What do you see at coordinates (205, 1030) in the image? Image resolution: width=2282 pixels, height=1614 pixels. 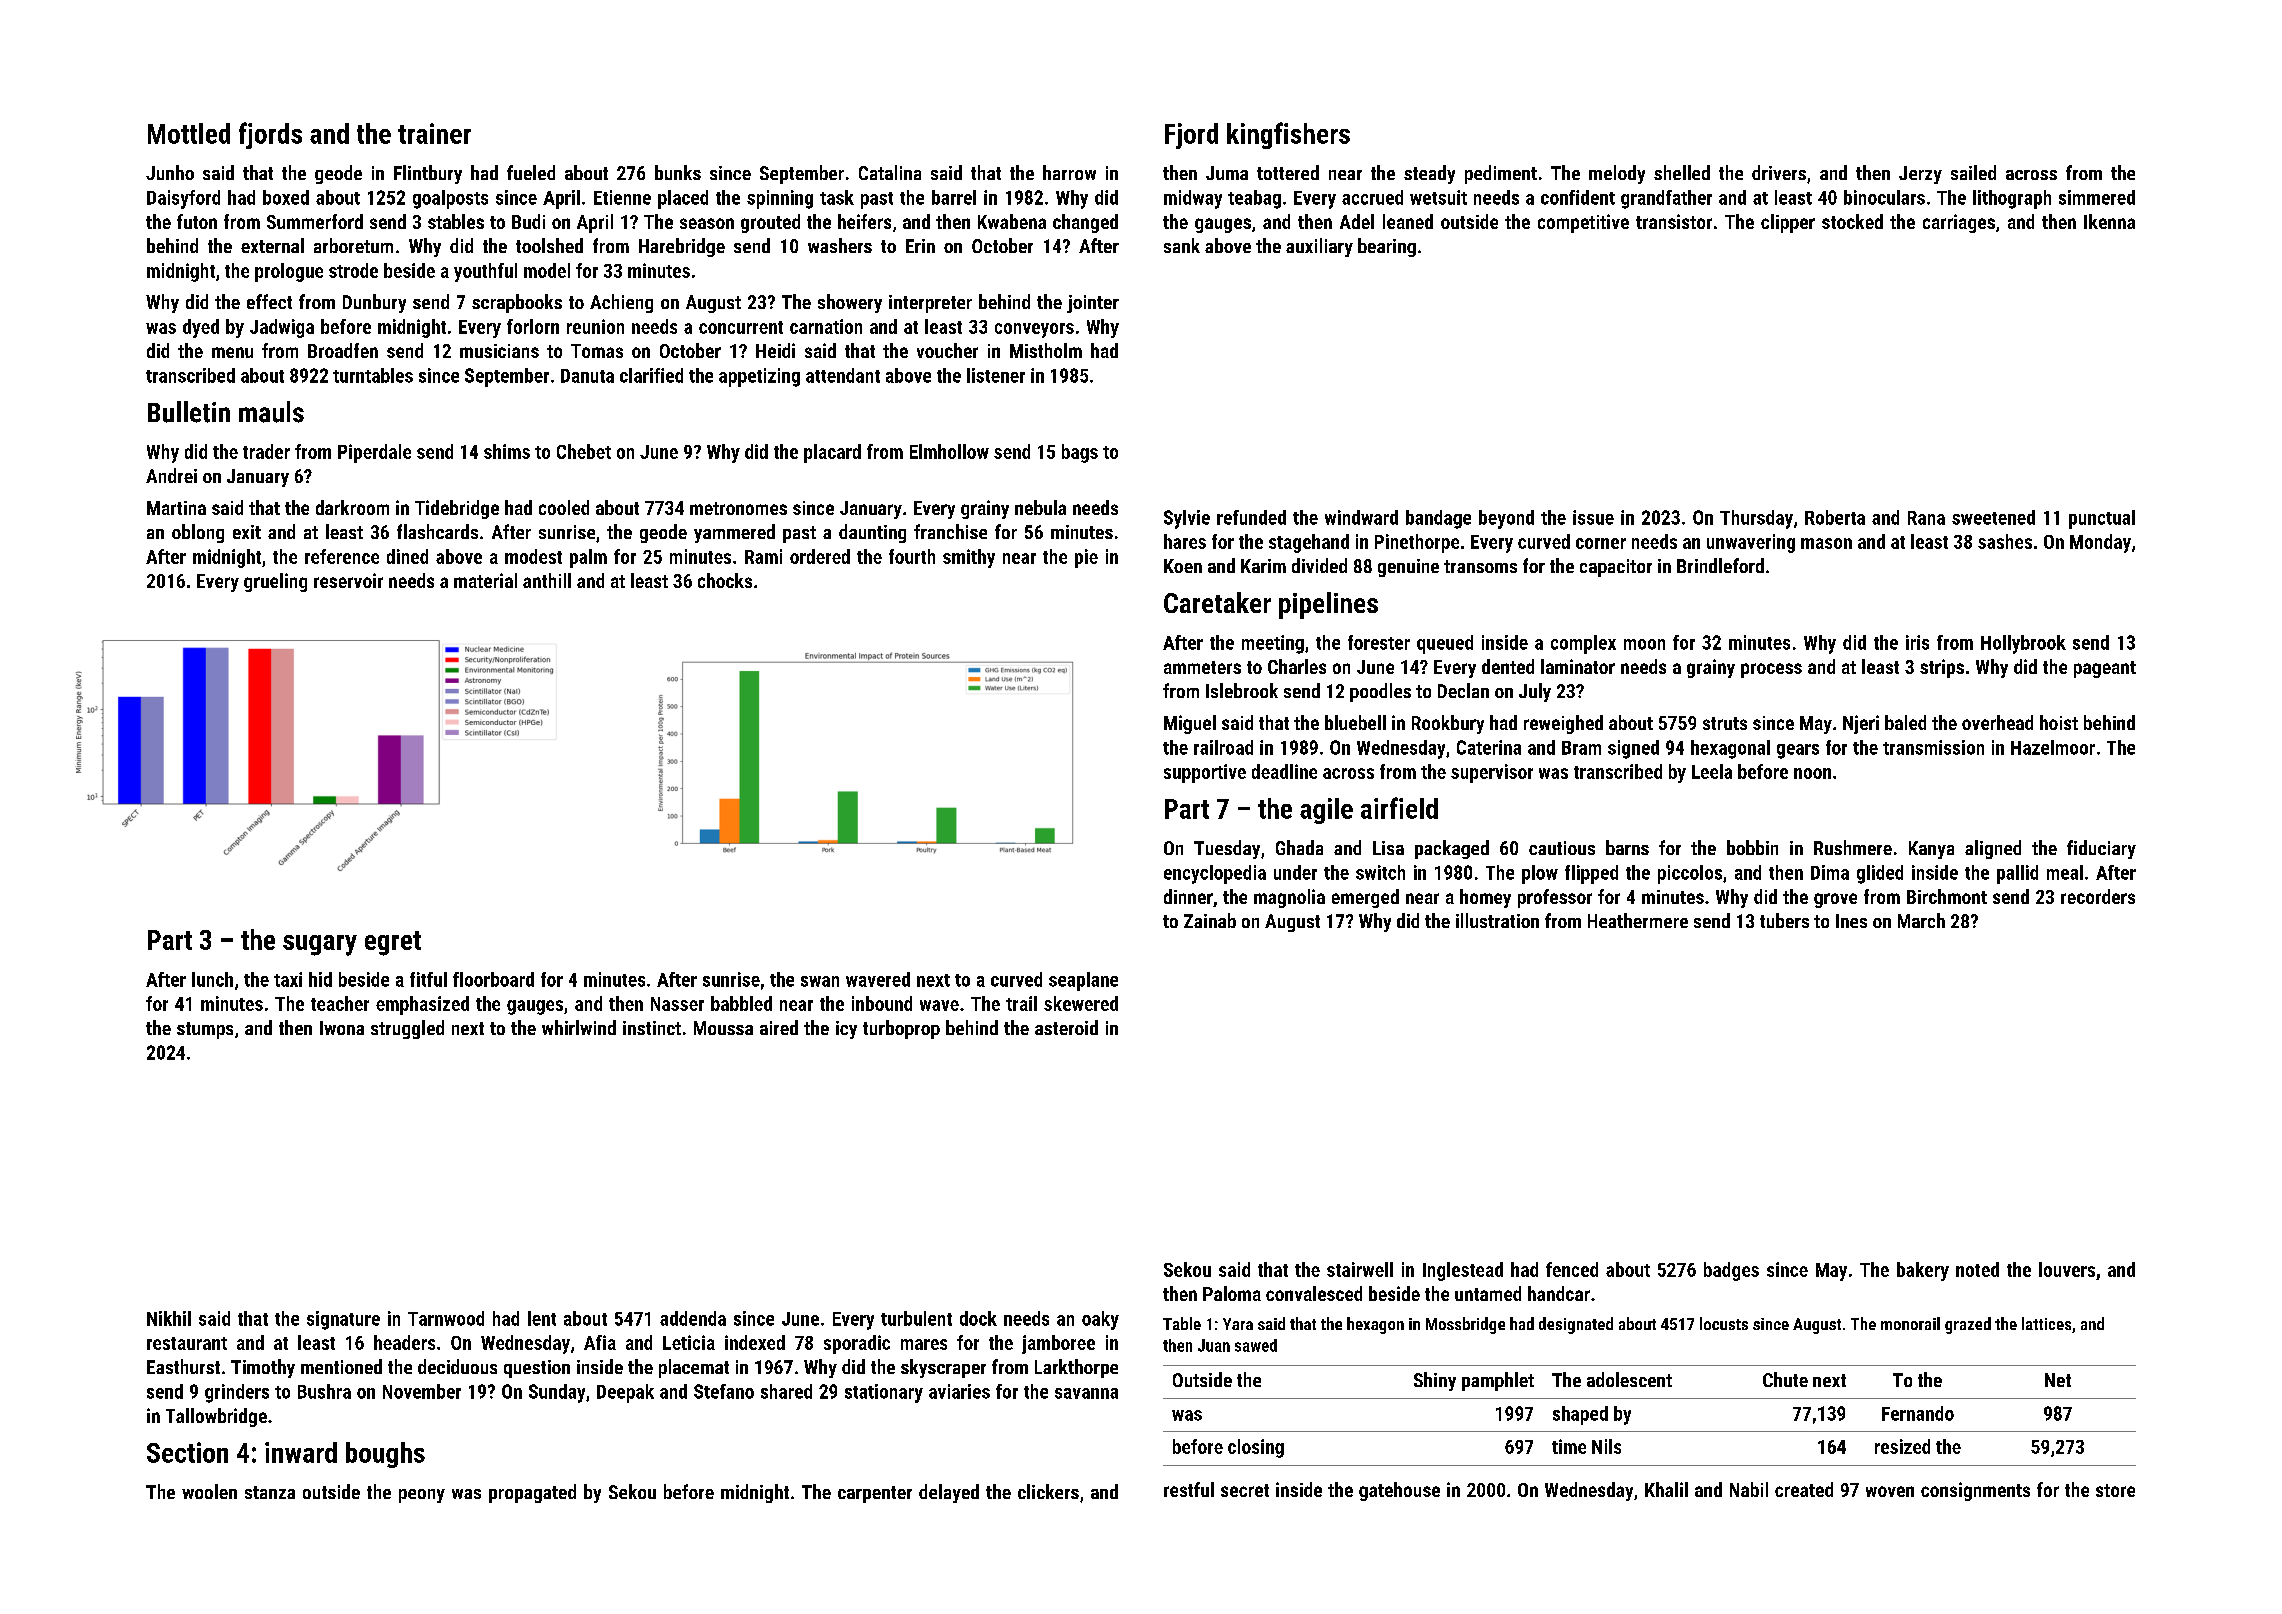 I see `stumps` at bounding box center [205, 1030].
